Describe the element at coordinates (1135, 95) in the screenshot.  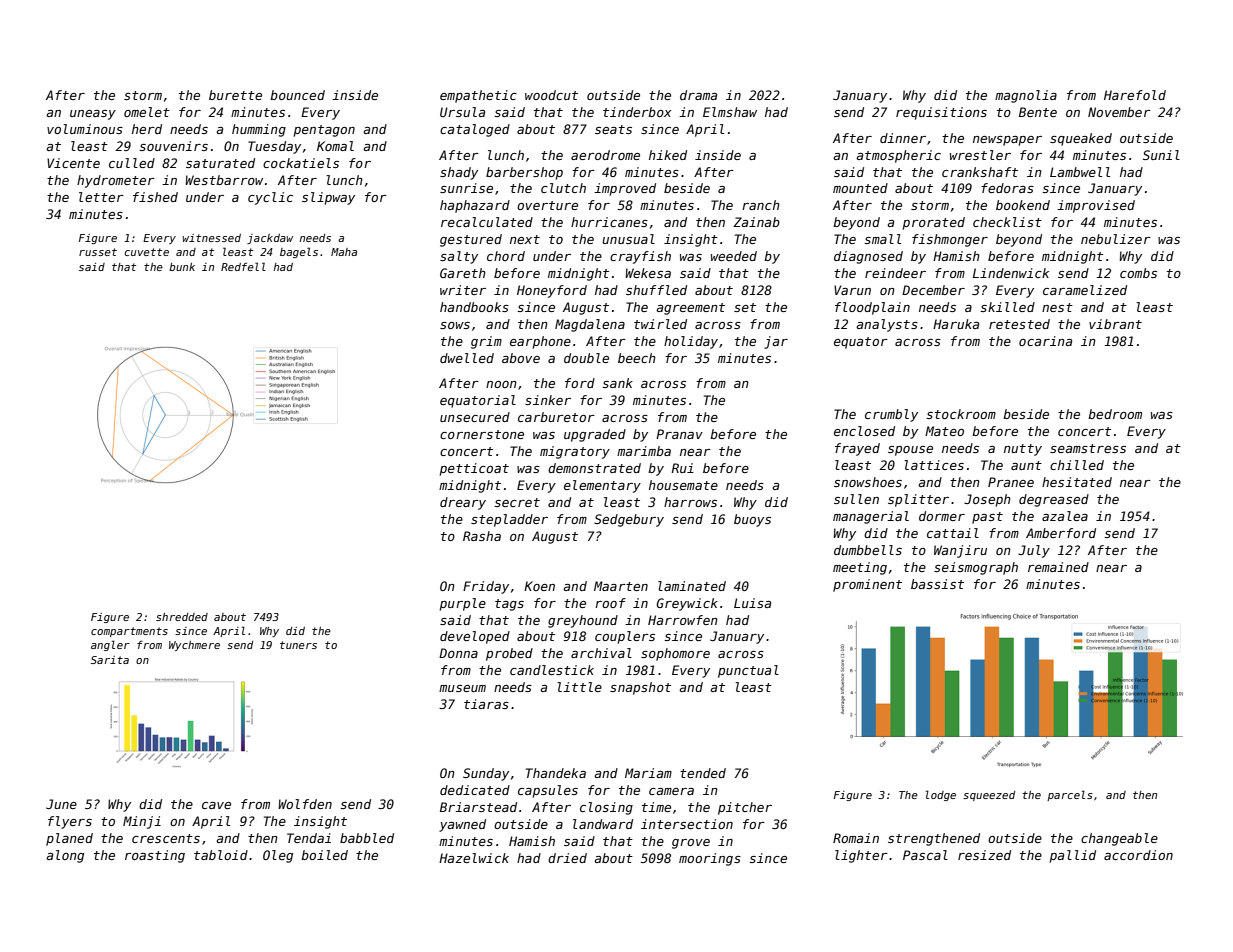
I see `Harefold` at that location.
